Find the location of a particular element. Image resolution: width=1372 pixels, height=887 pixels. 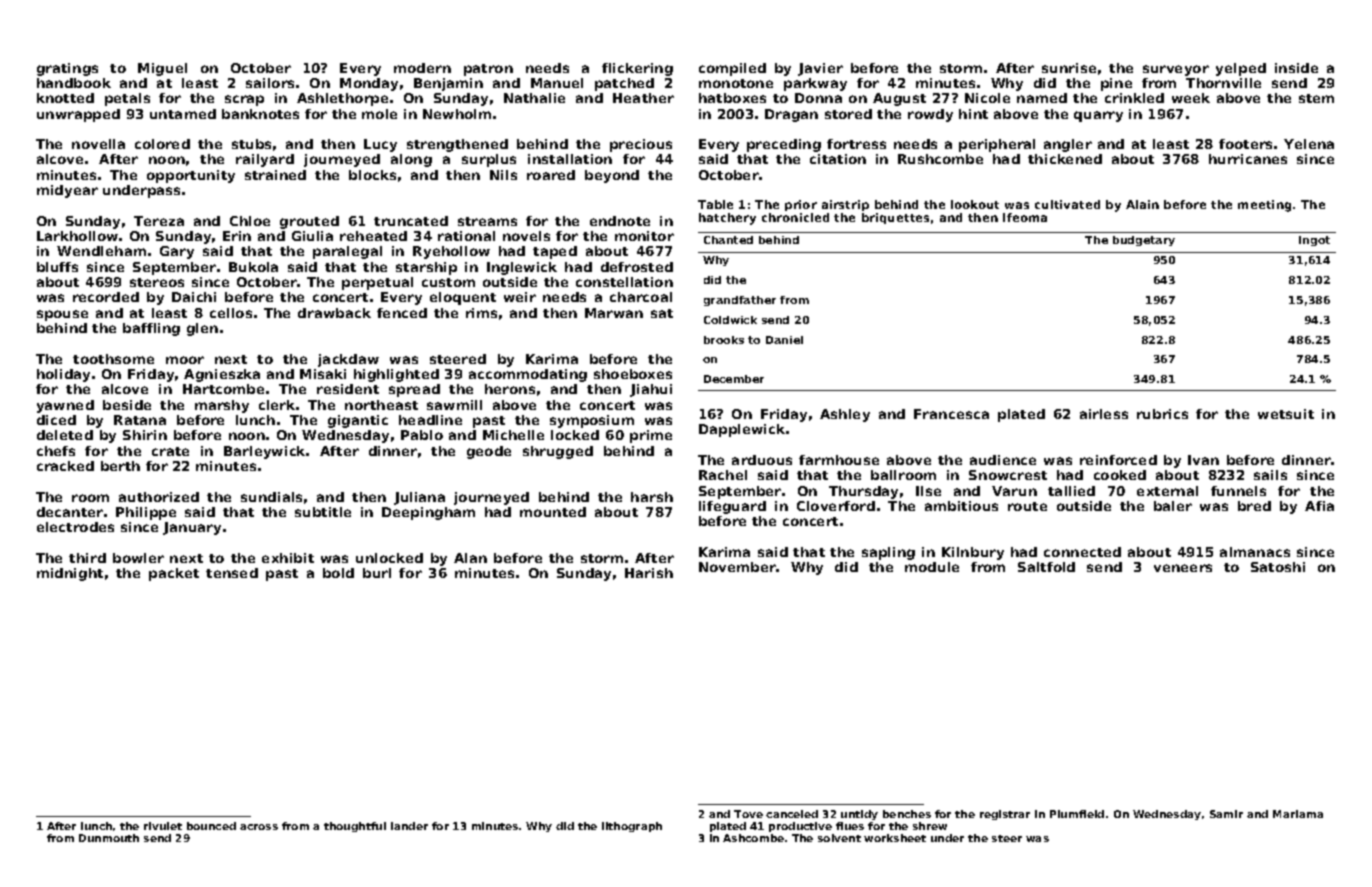

registrar is located at coordinates (1005, 815).
